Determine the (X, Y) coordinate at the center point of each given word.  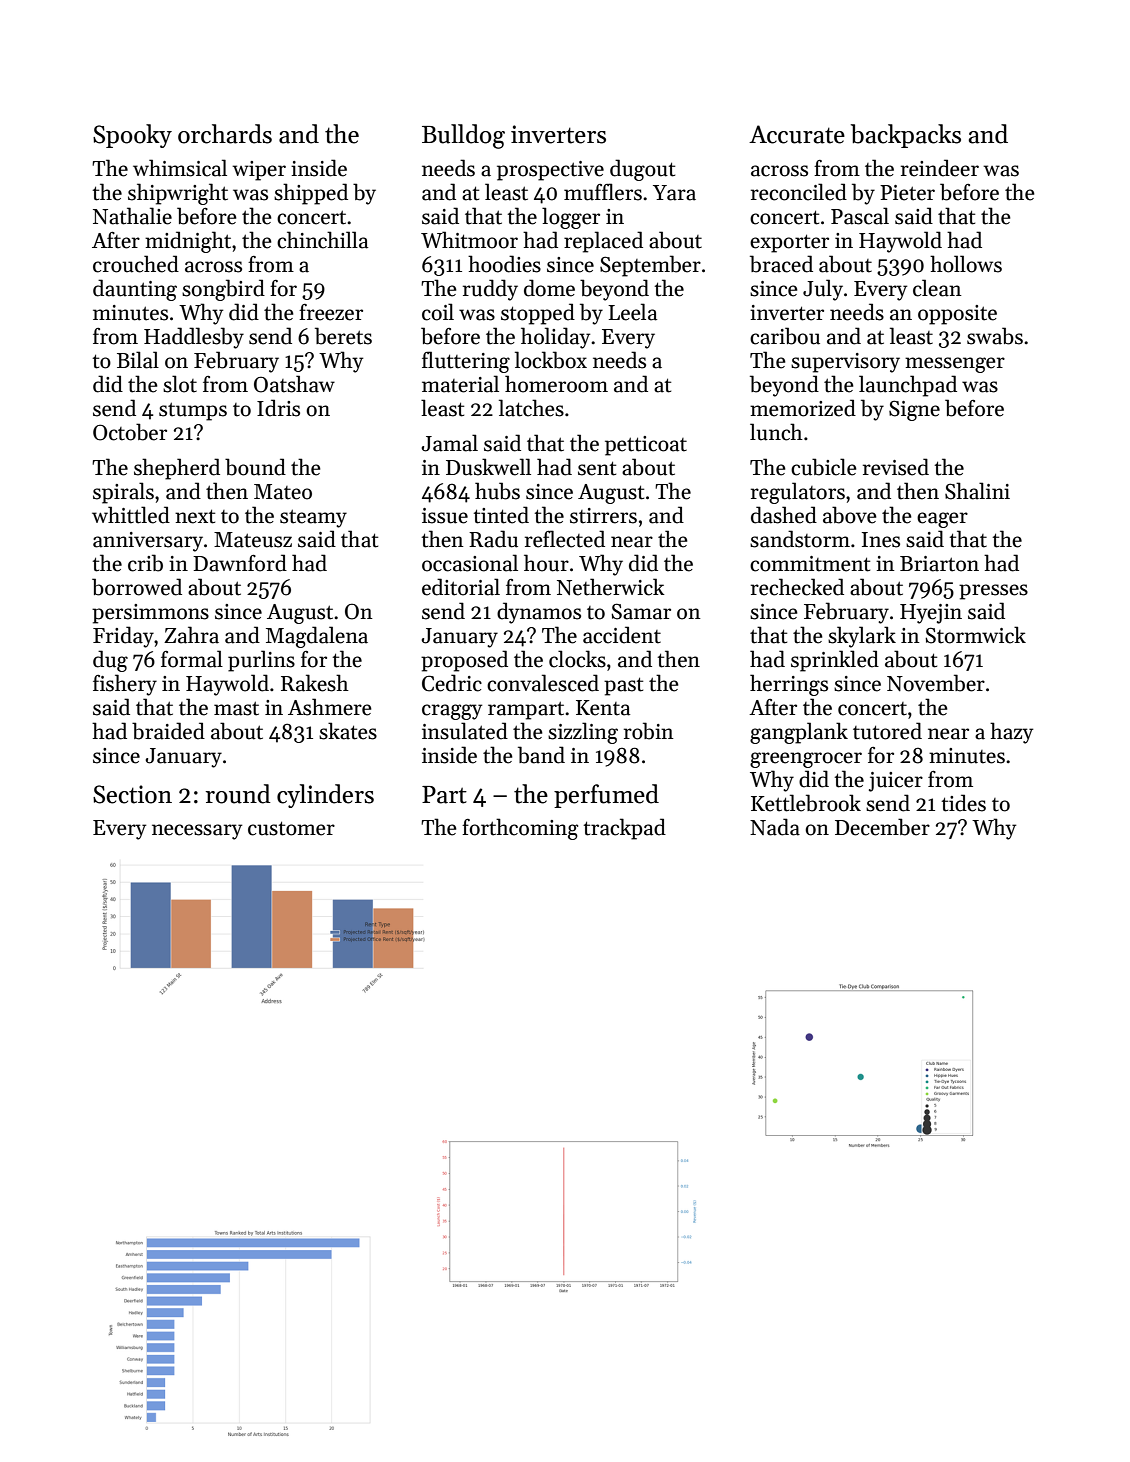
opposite (957, 315)
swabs (995, 336)
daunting (135, 290)
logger (571, 218)
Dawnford (240, 563)
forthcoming (520, 829)
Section (132, 794)
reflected (565, 539)
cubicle (824, 467)
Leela (632, 312)
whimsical (180, 168)
